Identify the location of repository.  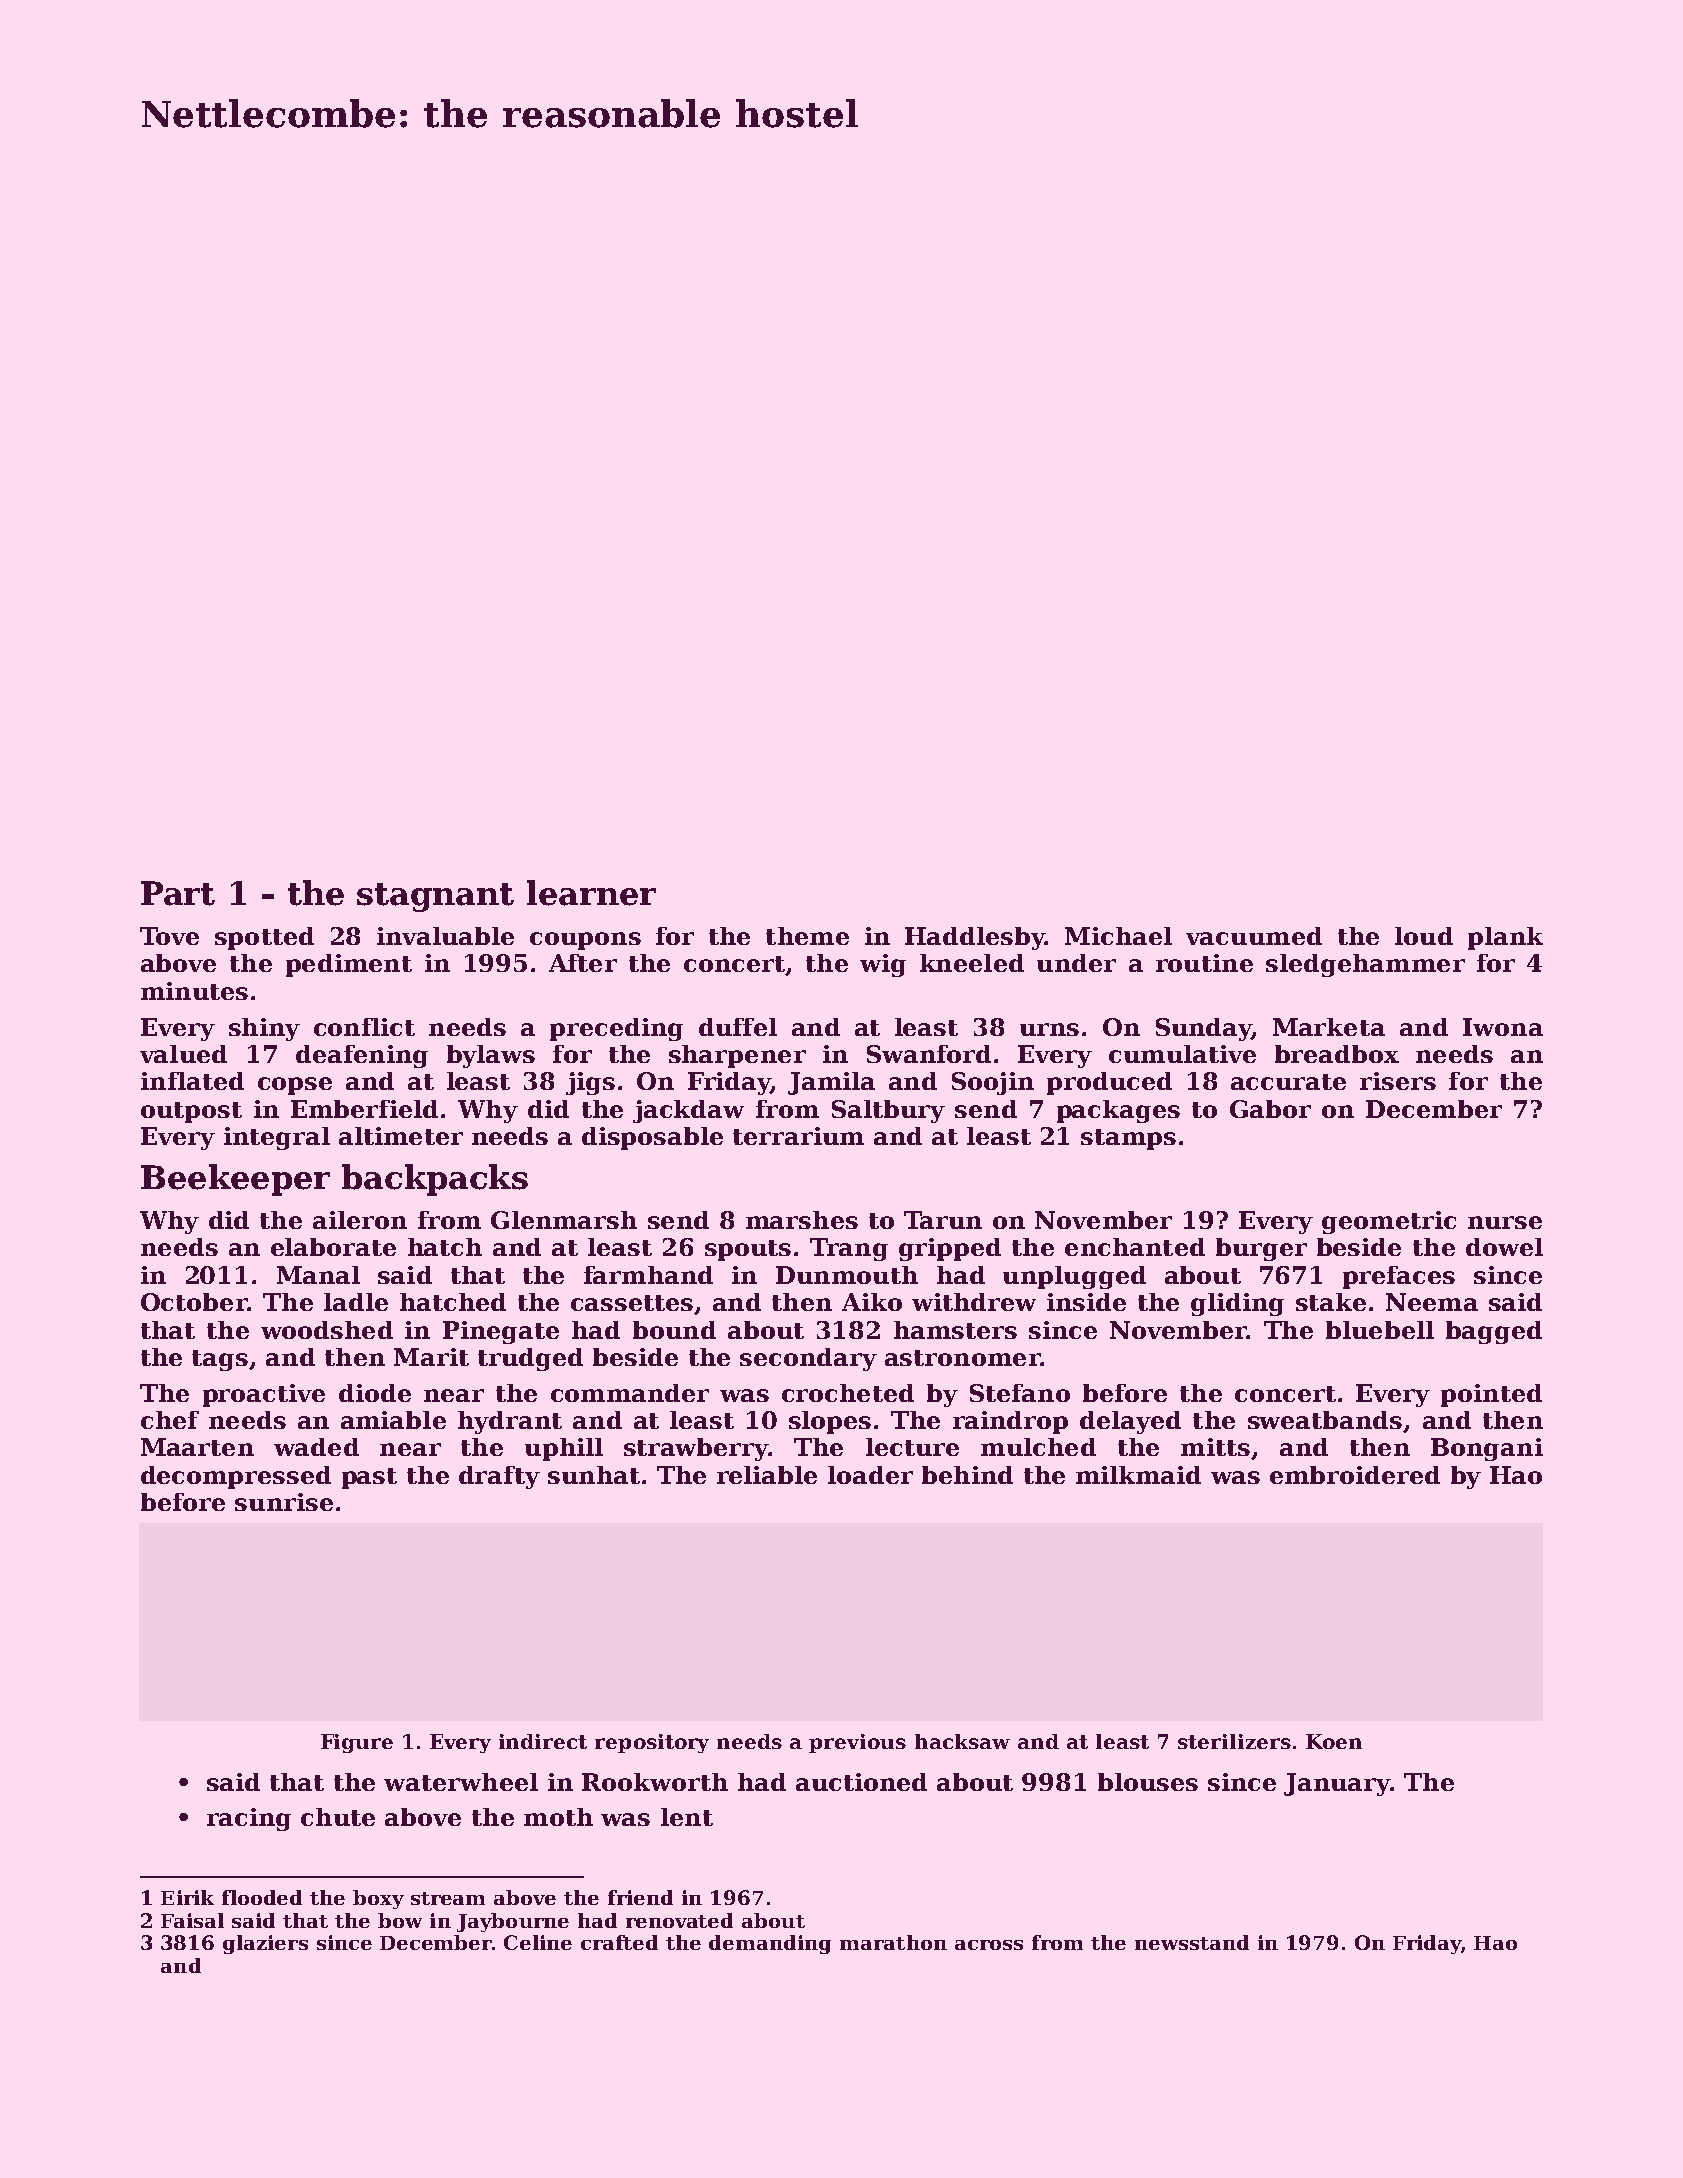
(652, 1743).
